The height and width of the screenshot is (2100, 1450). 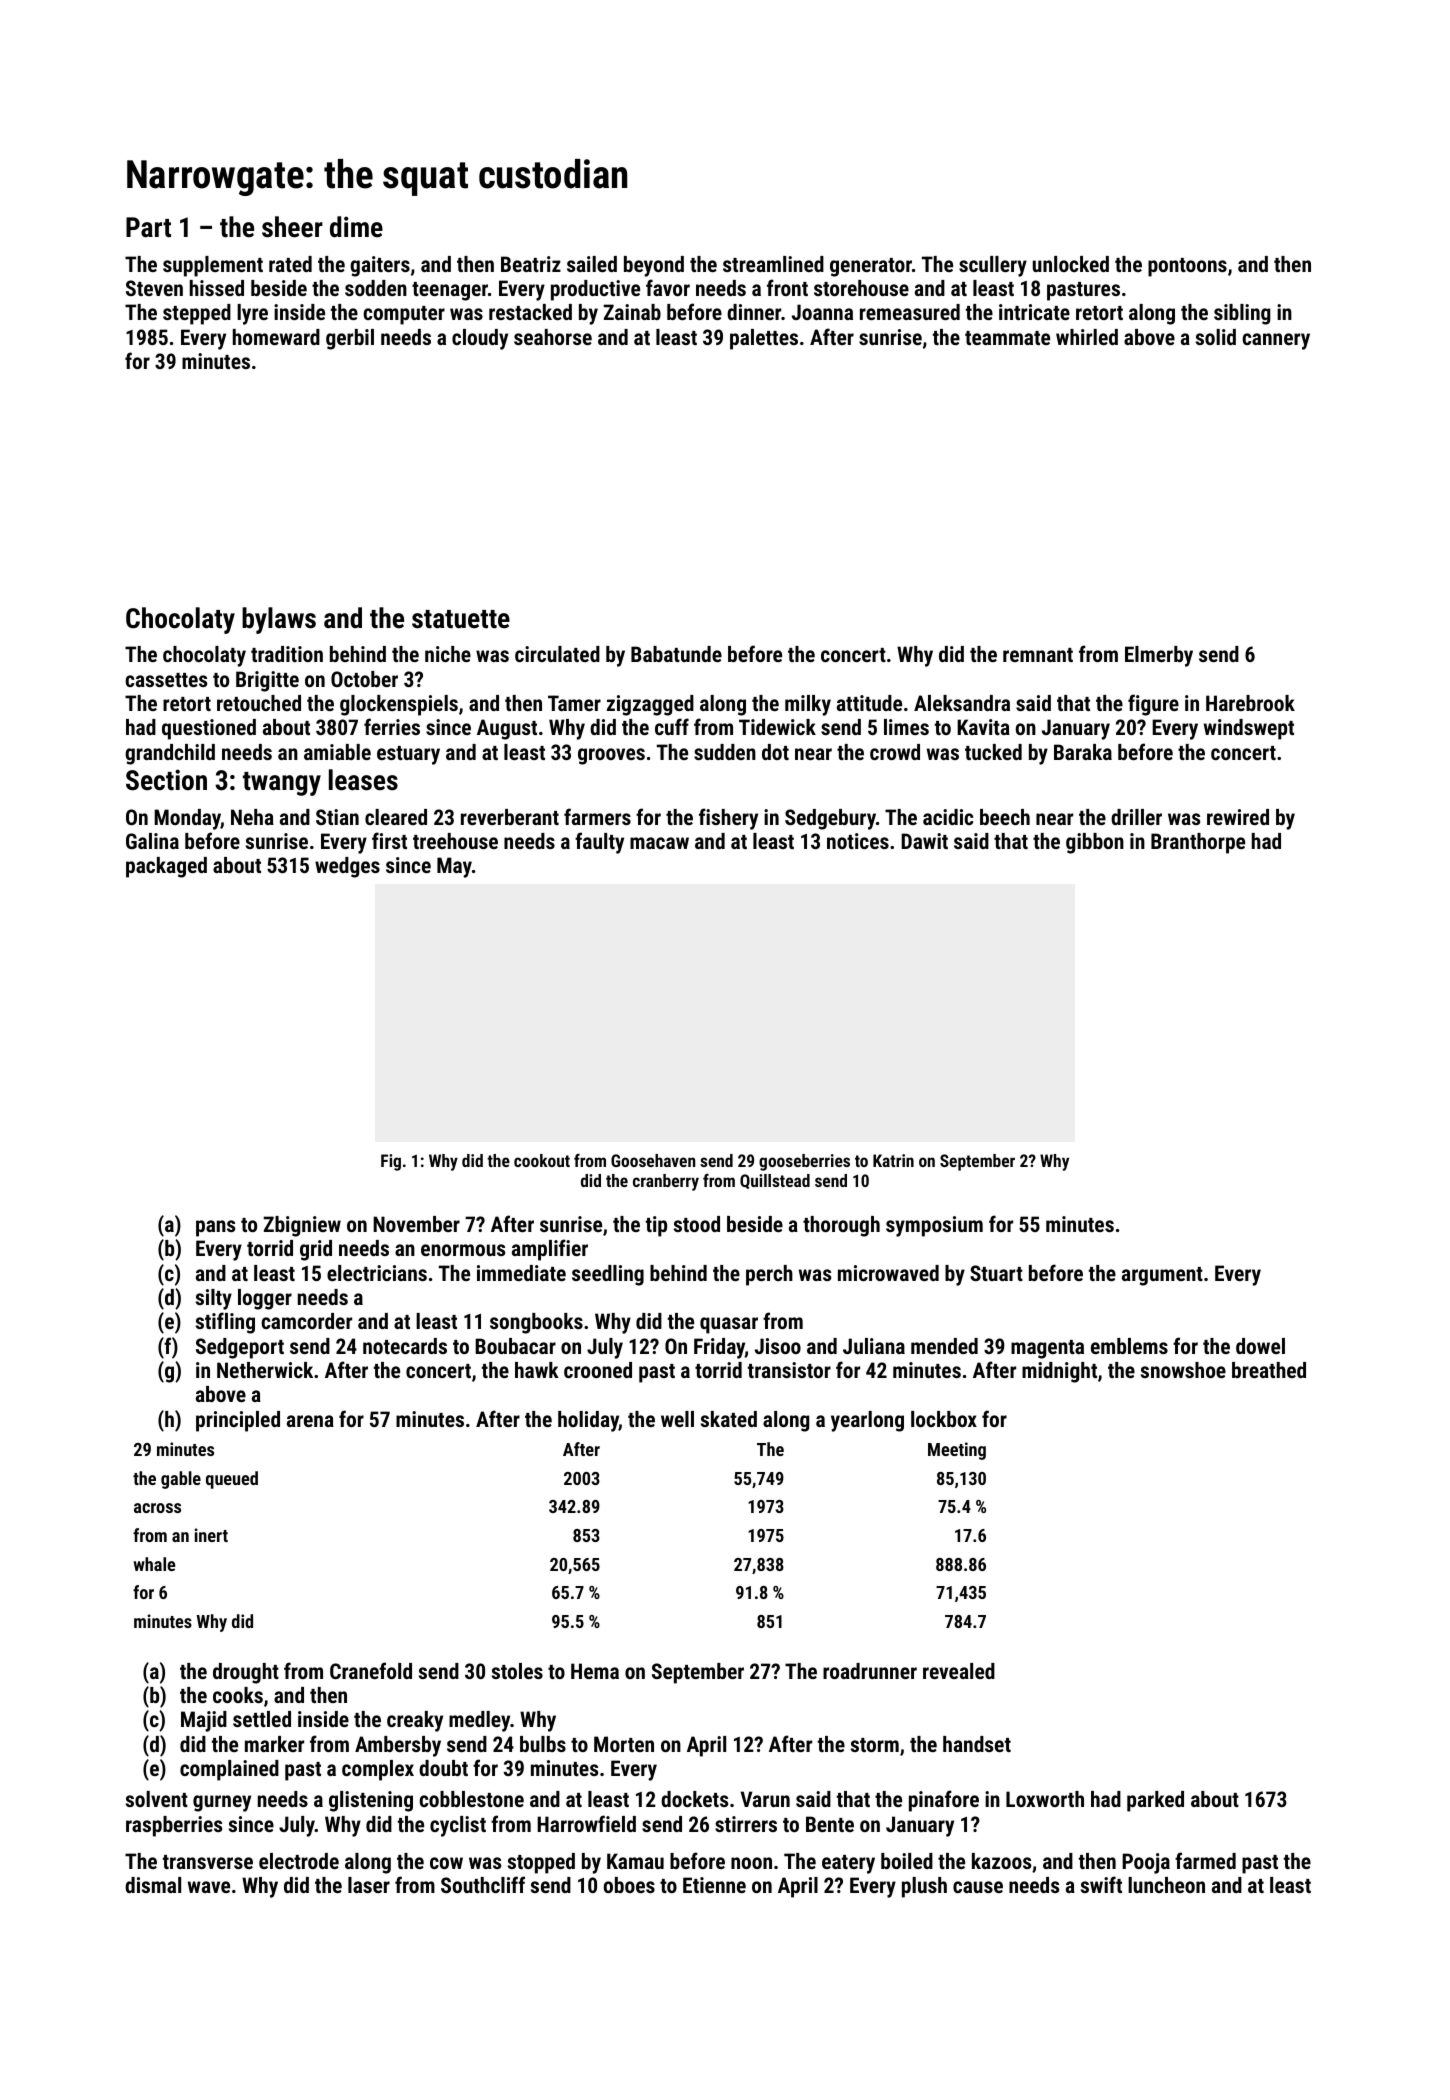 What do you see at coordinates (214, 1299) in the screenshot?
I see `silty` at bounding box center [214, 1299].
